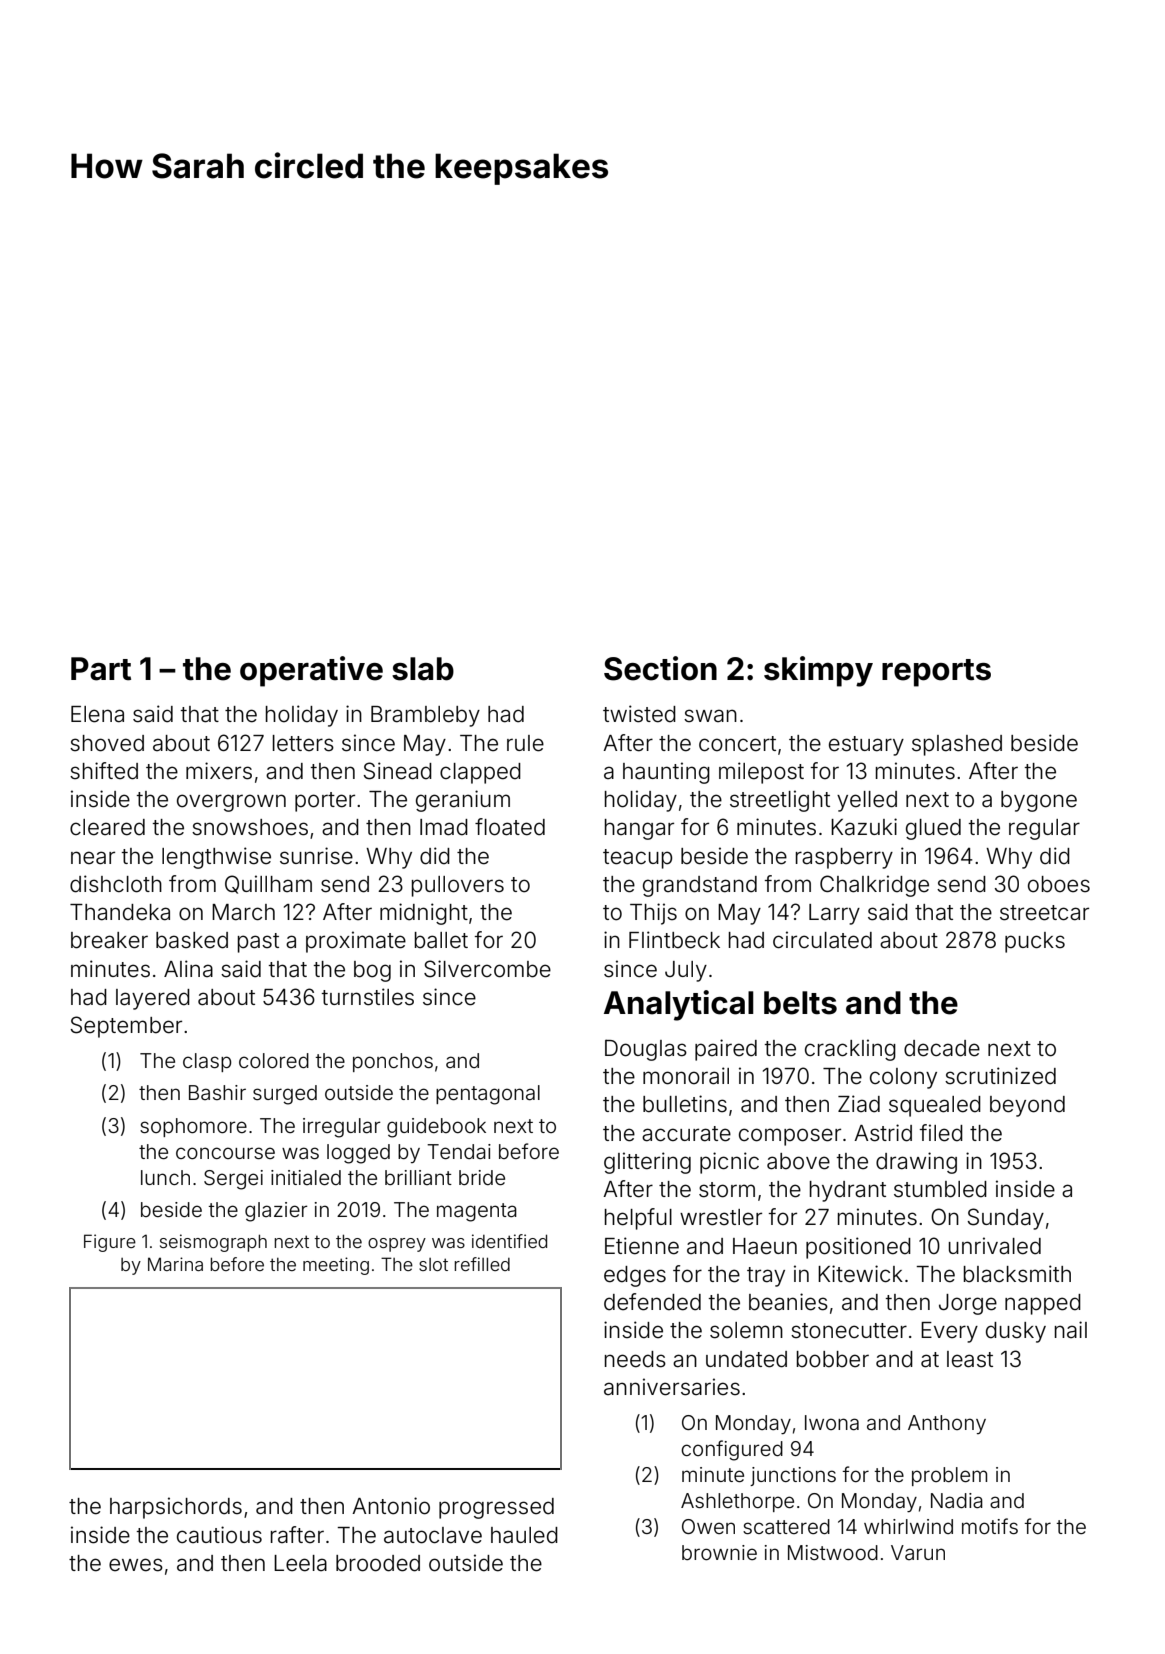  What do you see at coordinates (936, 673) in the screenshot?
I see `reports` at bounding box center [936, 673].
